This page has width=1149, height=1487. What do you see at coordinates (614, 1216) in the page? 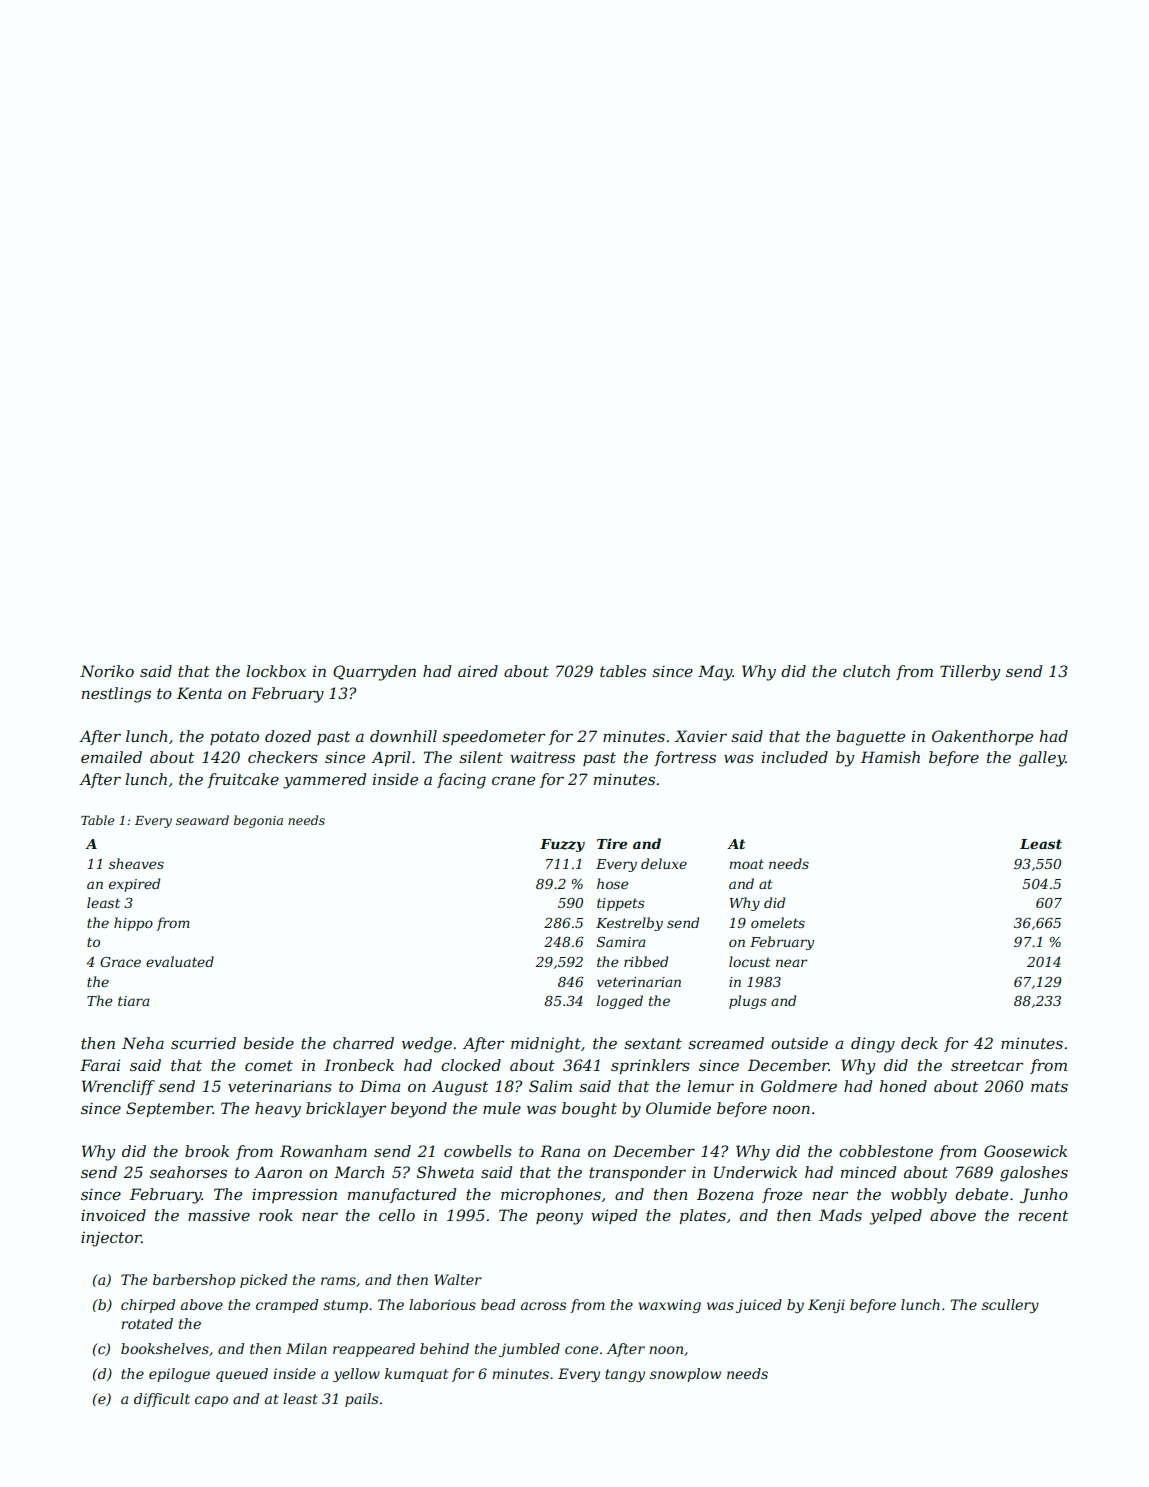
I see `wiped` at bounding box center [614, 1216].
